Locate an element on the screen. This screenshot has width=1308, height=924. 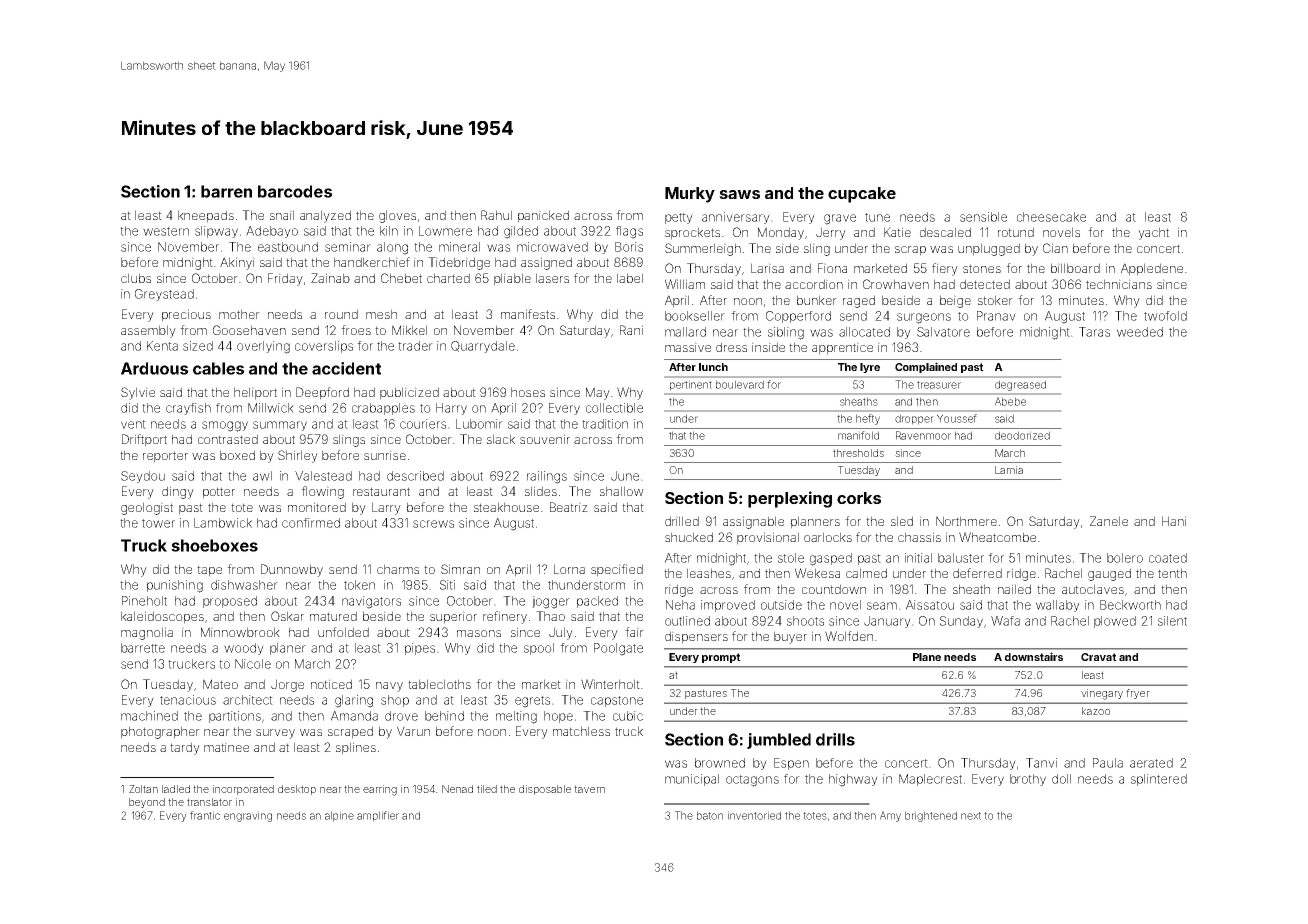
bolero is located at coordinates (1125, 558).
